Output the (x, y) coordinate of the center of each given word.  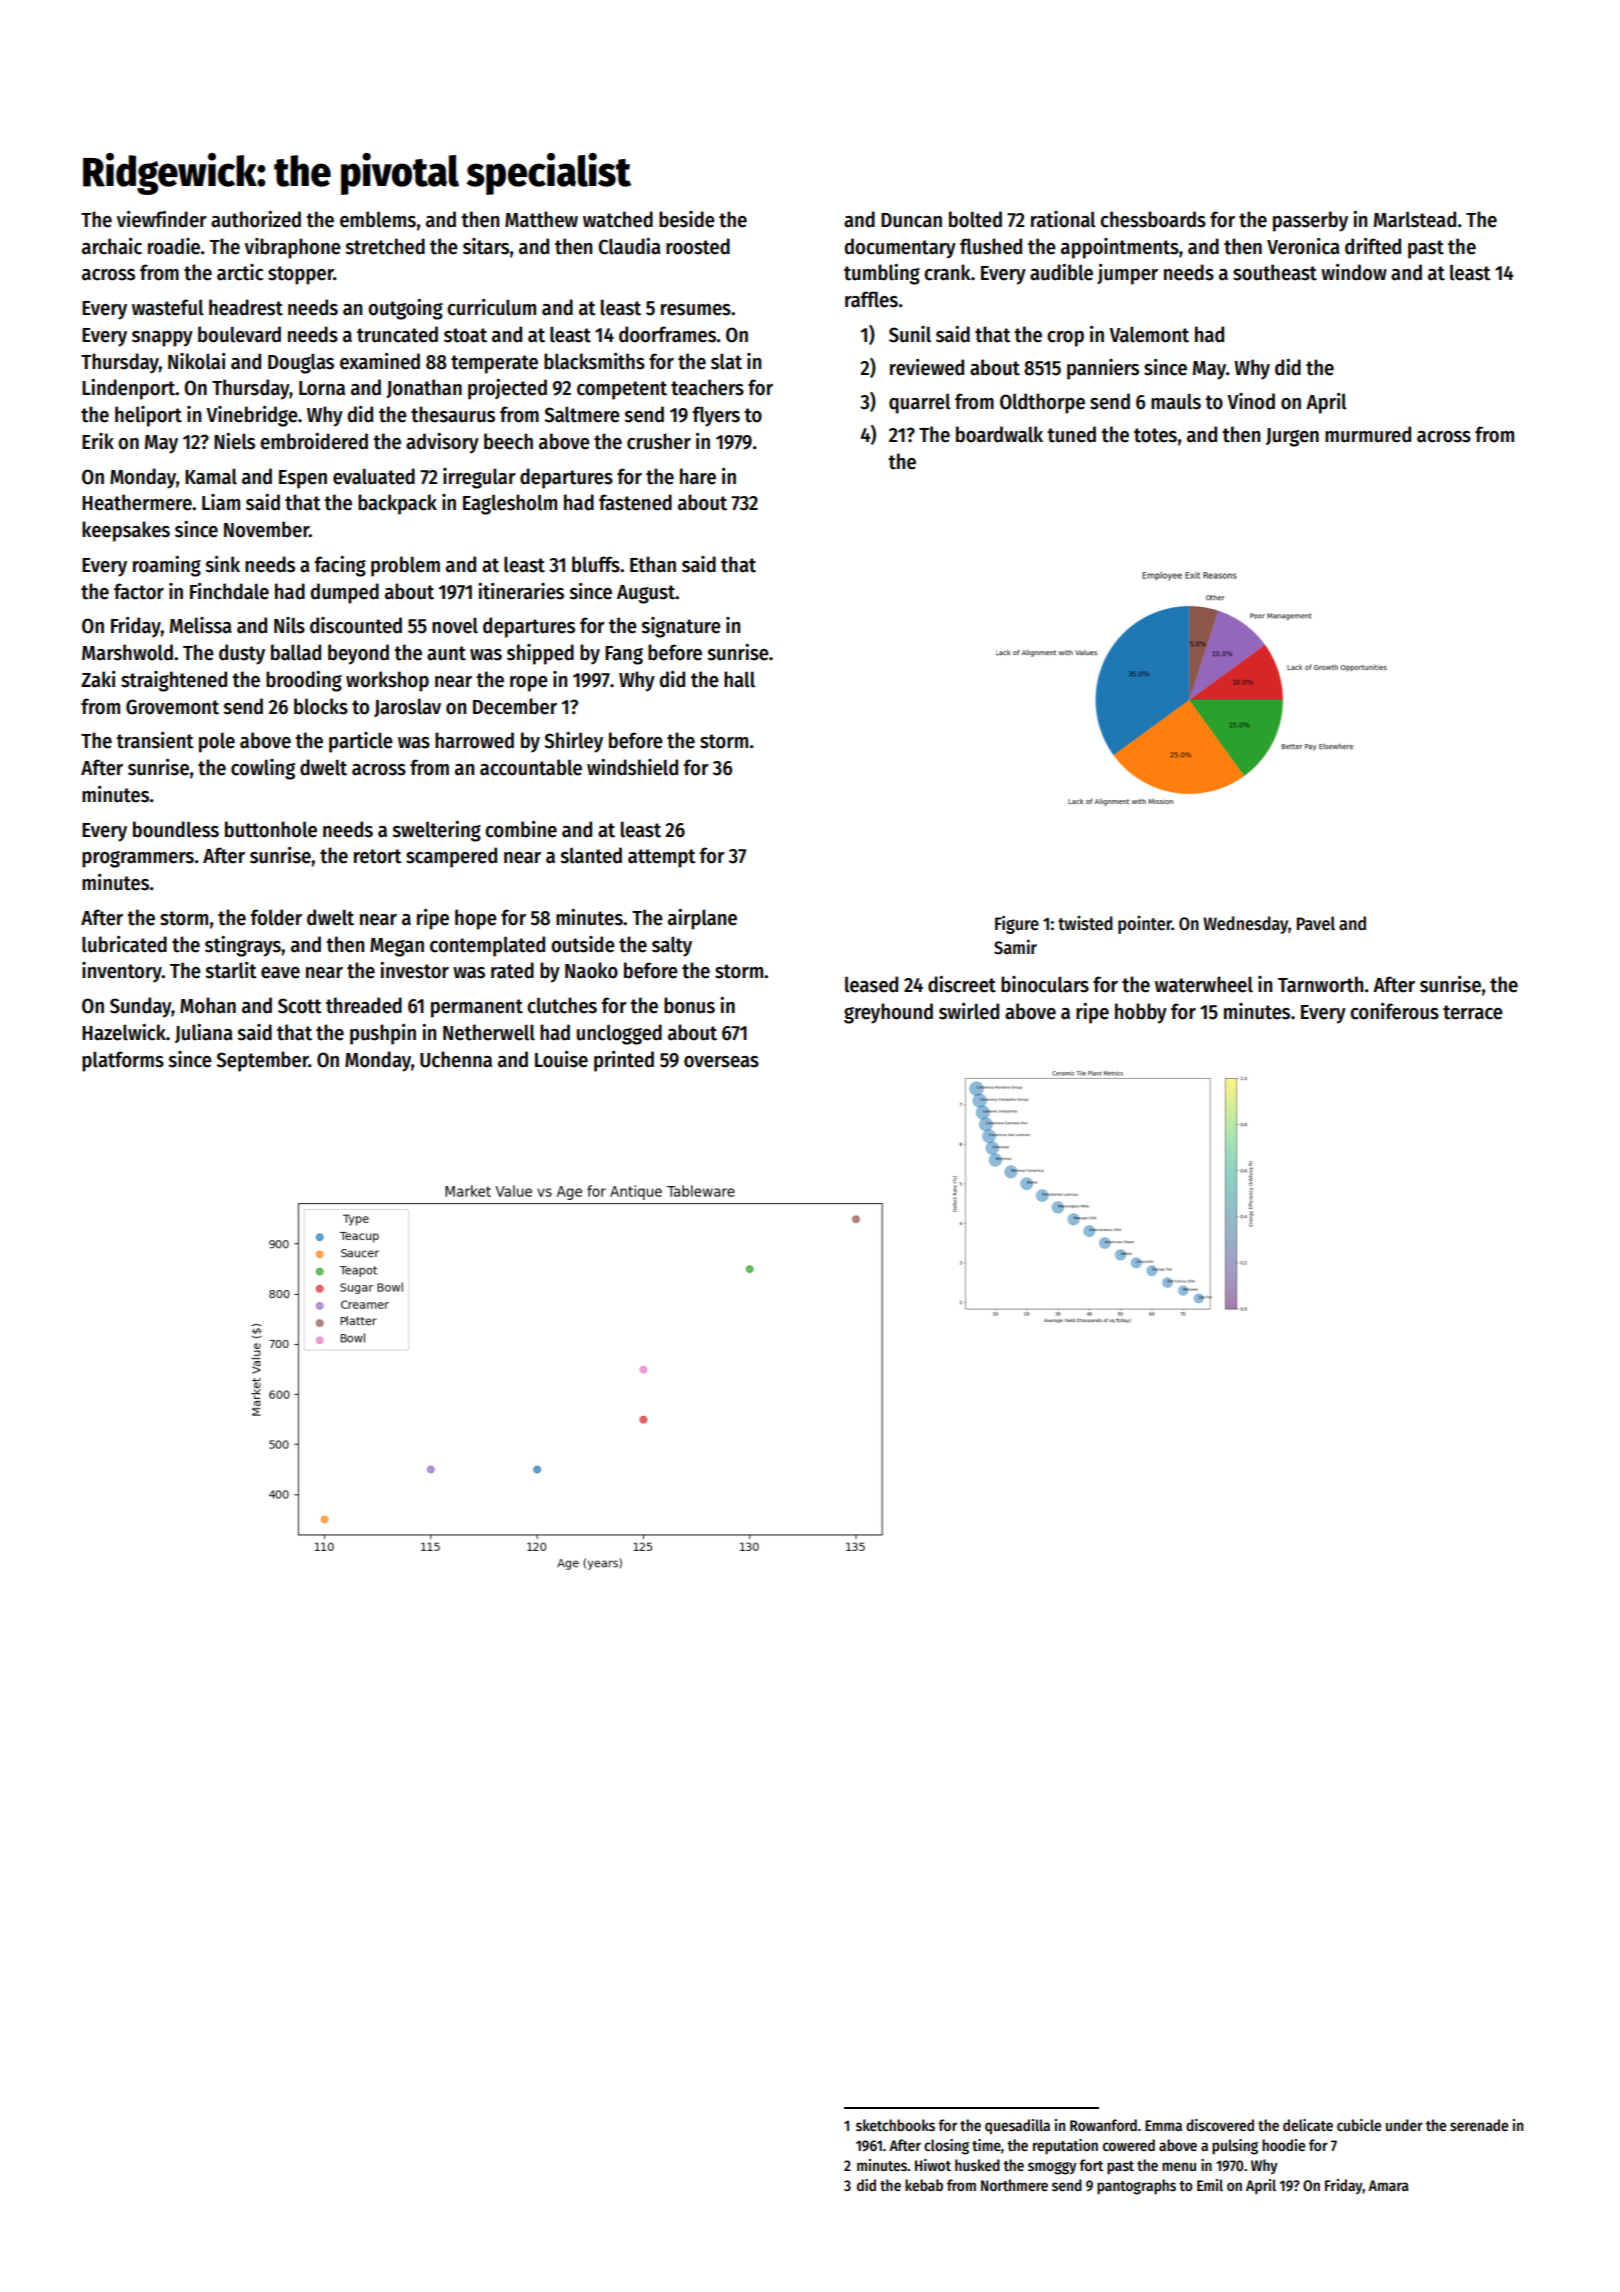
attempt (662, 858)
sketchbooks (895, 2125)
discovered (1220, 2125)
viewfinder (162, 219)
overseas (721, 1062)
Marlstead (1415, 219)
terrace (1473, 1012)
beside (687, 219)
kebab (924, 2185)
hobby (1141, 1013)
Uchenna (456, 1059)
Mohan (208, 1005)
